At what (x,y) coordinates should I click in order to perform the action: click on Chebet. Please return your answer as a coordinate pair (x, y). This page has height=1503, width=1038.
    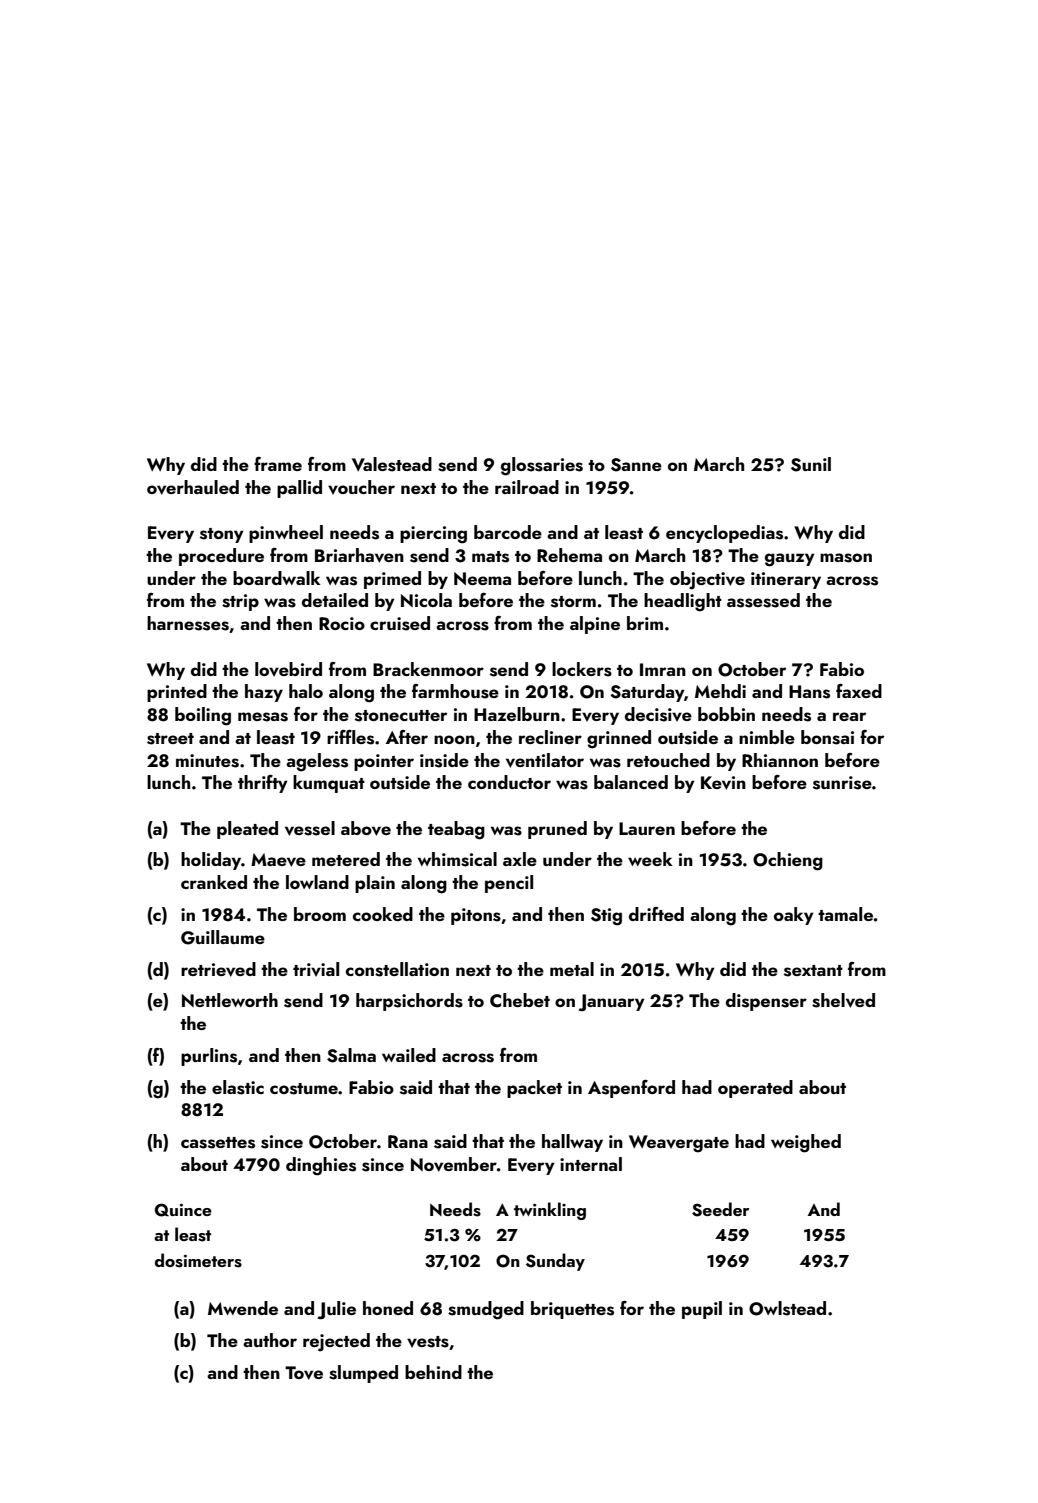
    Looking at the image, I should click on (520, 1000).
